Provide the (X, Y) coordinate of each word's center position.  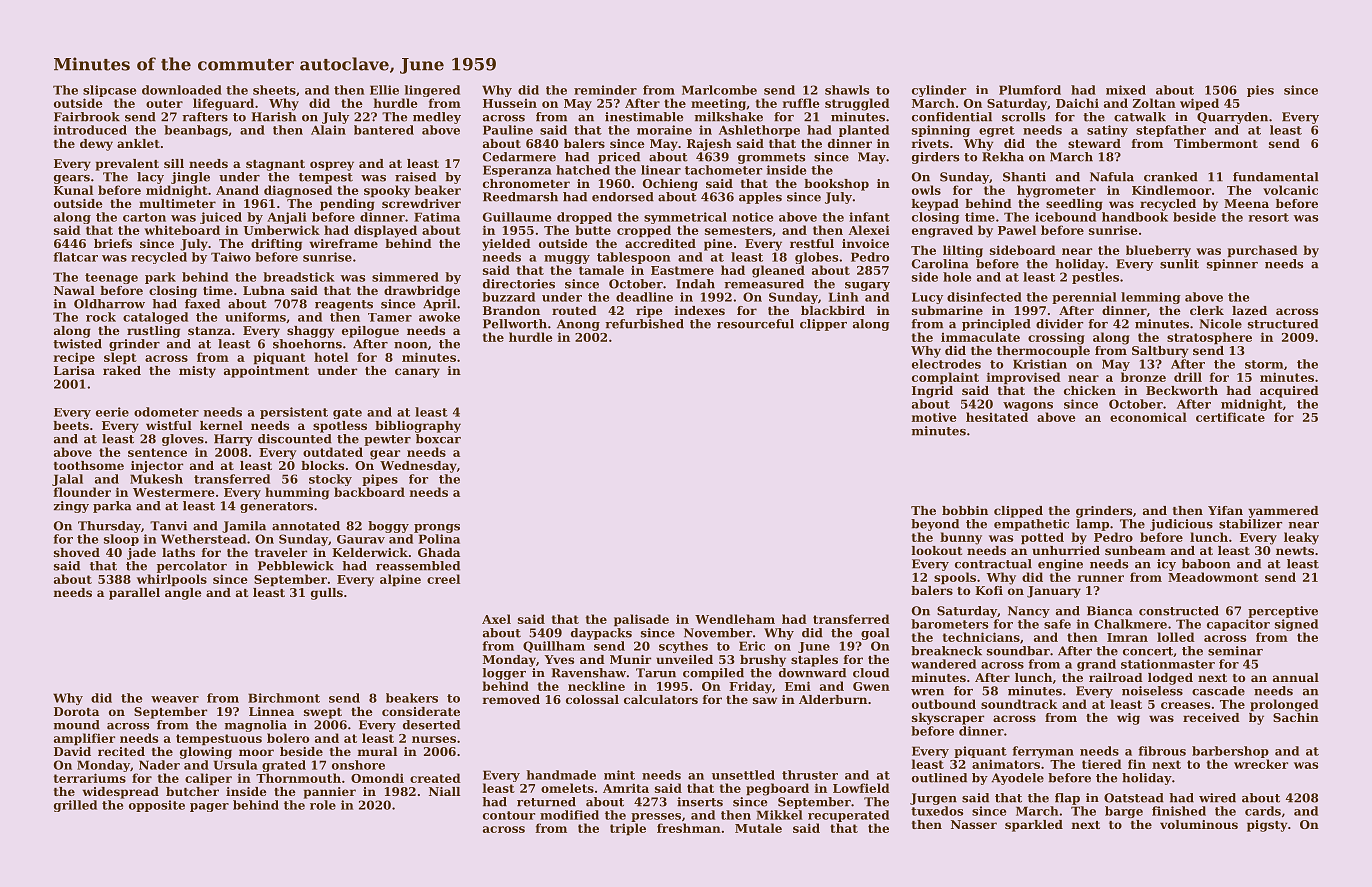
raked (122, 370)
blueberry (1158, 251)
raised (415, 177)
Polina (439, 539)
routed (574, 310)
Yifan (1225, 510)
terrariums (90, 778)
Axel (496, 619)
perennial (1084, 298)
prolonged (1284, 705)
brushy (763, 661)
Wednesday (418, 467)
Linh (843, 297)
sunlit (1179, 264)
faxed (202, 304)
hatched (583, 170)
